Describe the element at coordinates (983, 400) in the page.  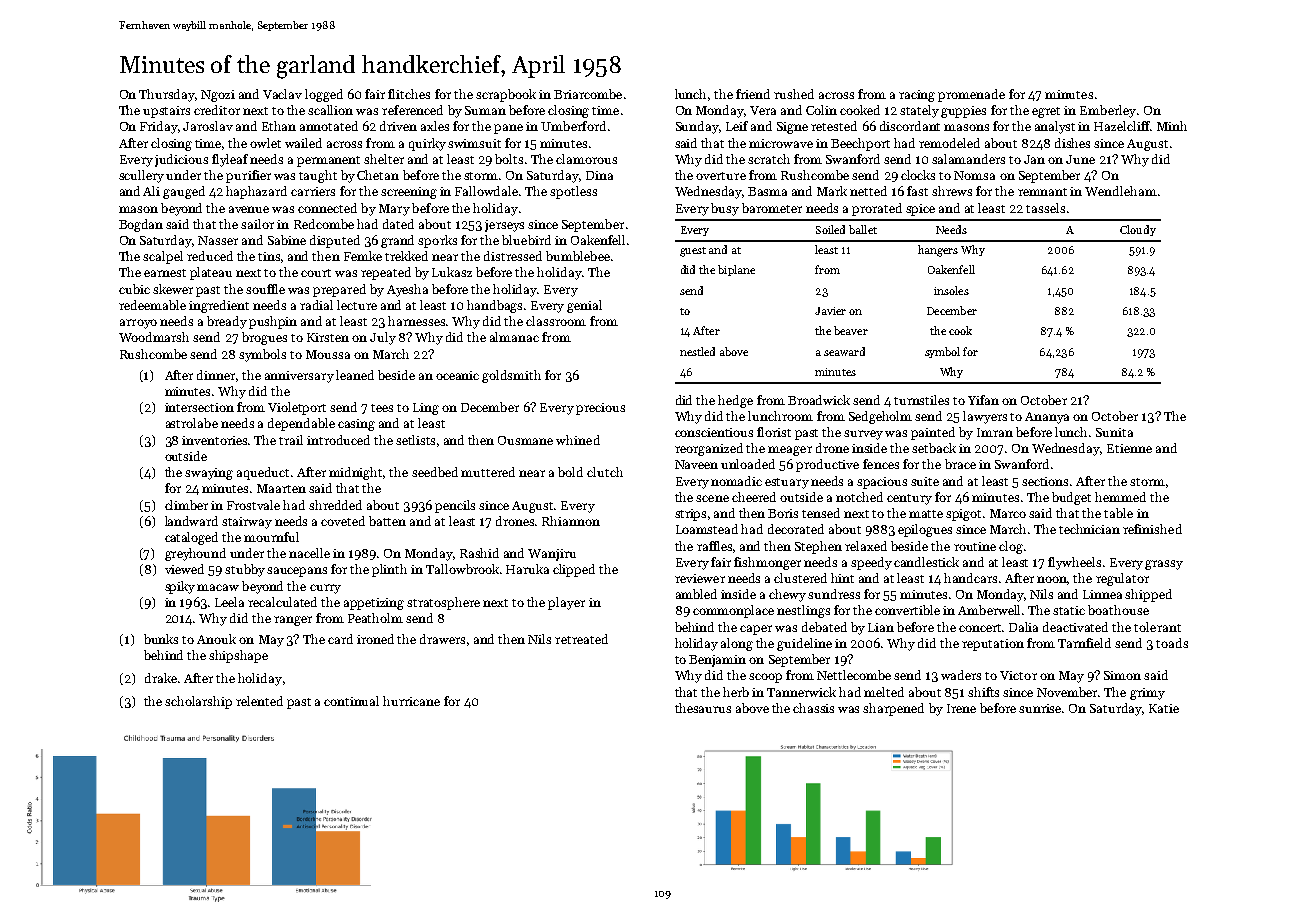
I see `Yifan` at that location.
